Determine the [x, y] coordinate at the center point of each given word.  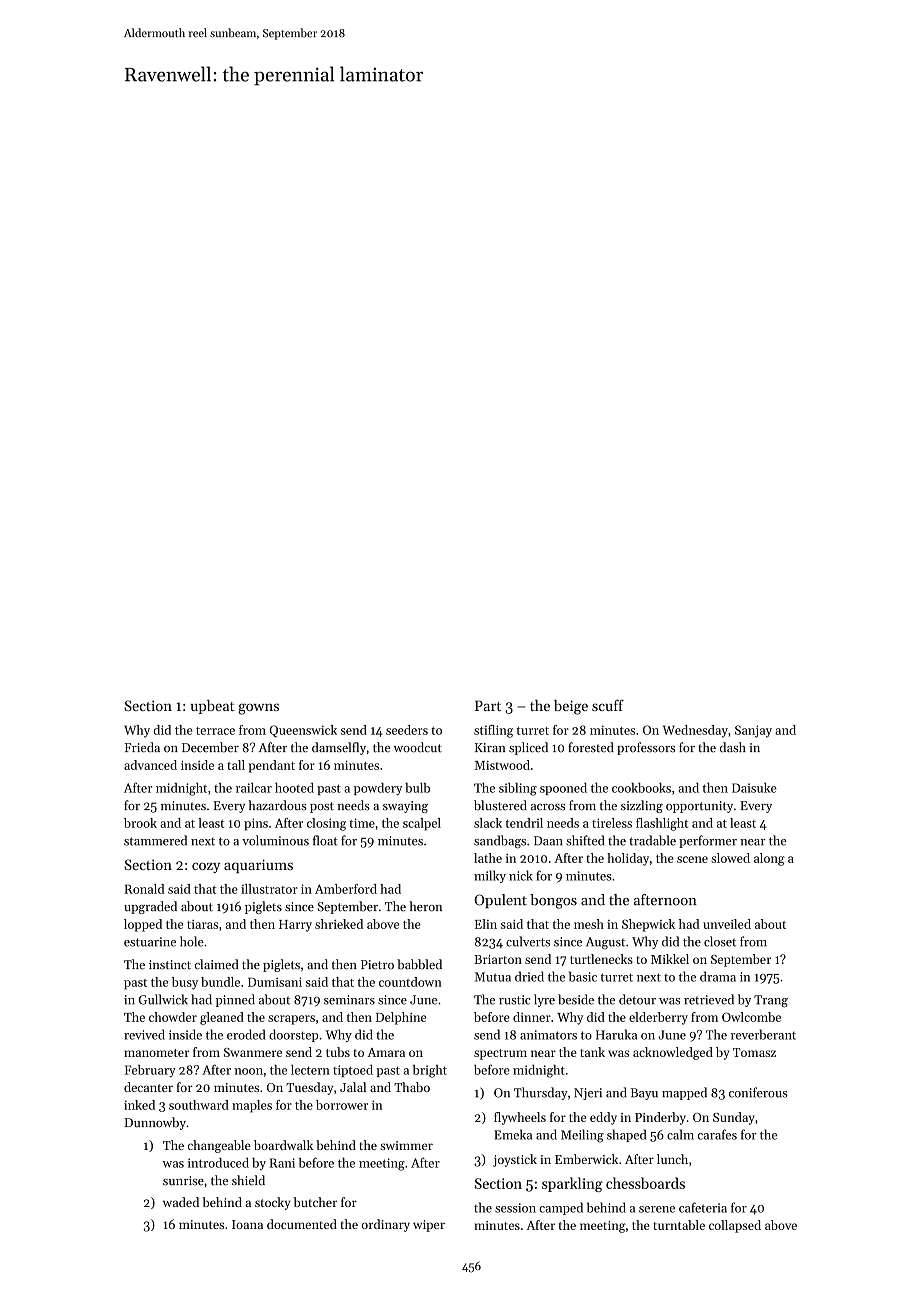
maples [252, 1106]
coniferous [758, 1092]
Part [488, 705]
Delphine [401, 1018]
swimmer [406, 1145]
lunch [672, 1159]
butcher [315, 1202]
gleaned [222, 1018]
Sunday [734, 1118]
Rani [282, 1163]
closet [720, 941]
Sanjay [753, 731]
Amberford [346, 889]
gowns [258, 709]
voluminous [275, 840]
